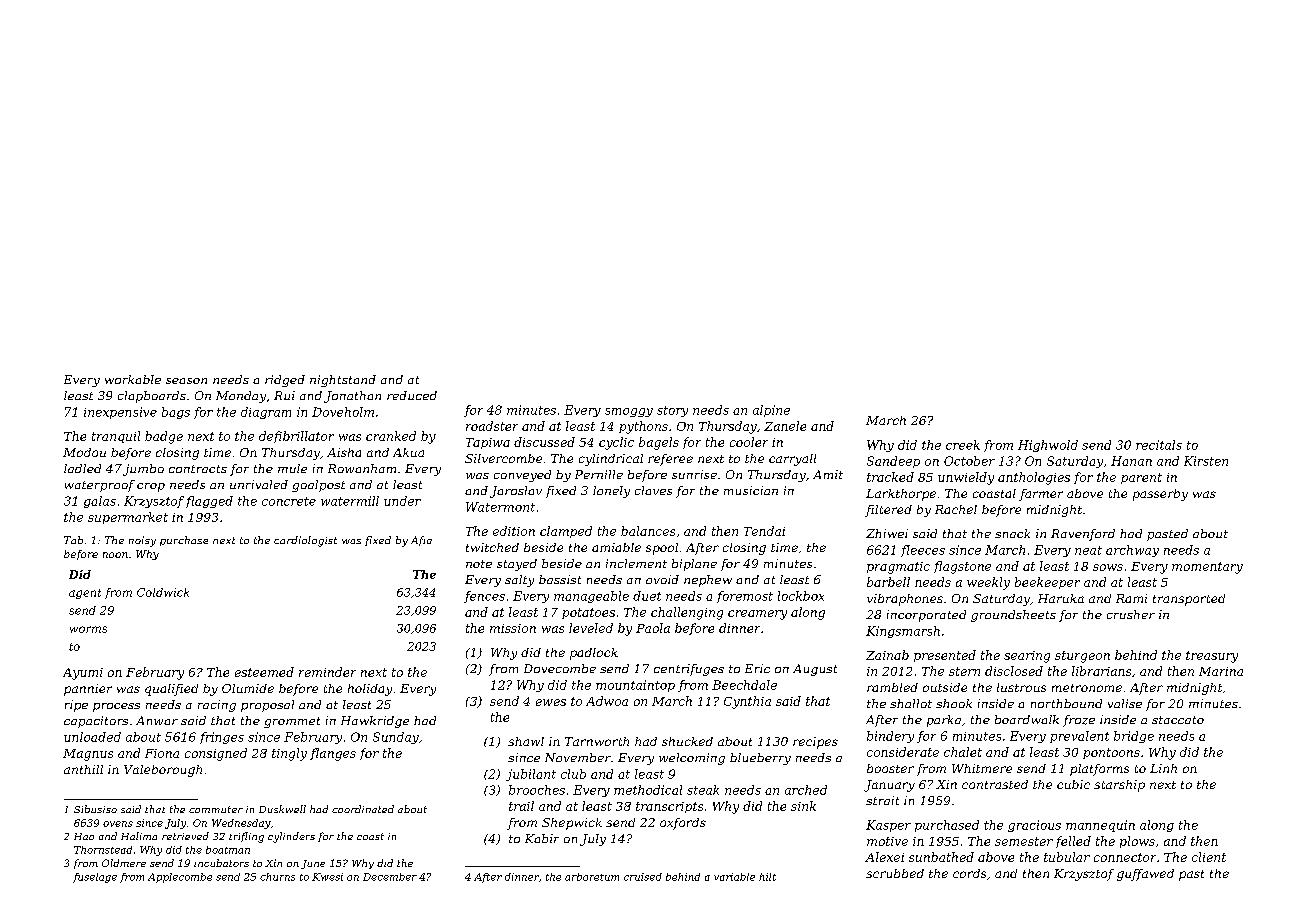 The width and height of the page is (1308, 924). What do you see at coordinates (969, 873) in the page?
I see `cords` at bounding box center [969, 873].
